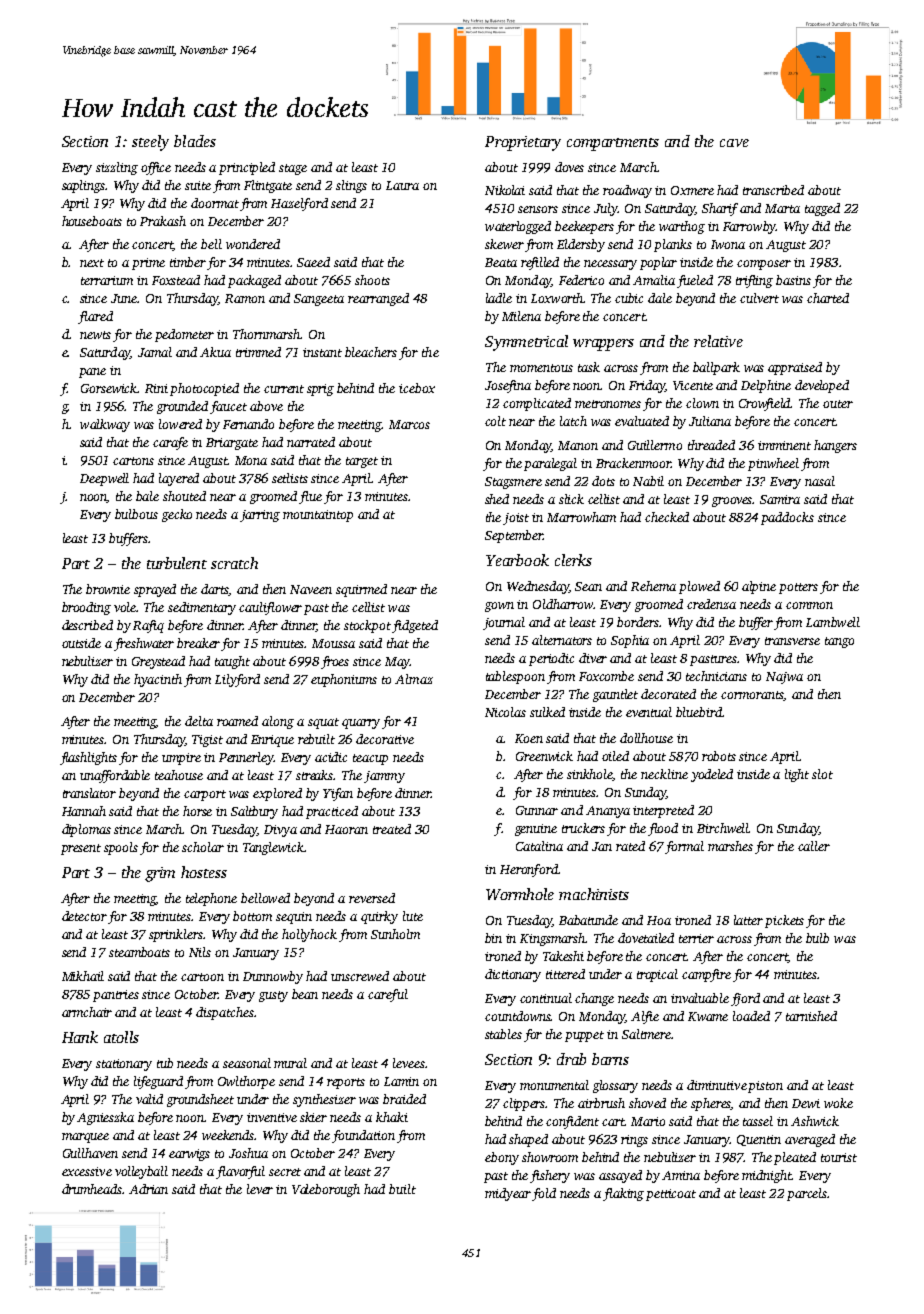  What do you see at coordinates (501, 262) in the screenshot?
I see `Beata` at bounding box center [501, 262].
